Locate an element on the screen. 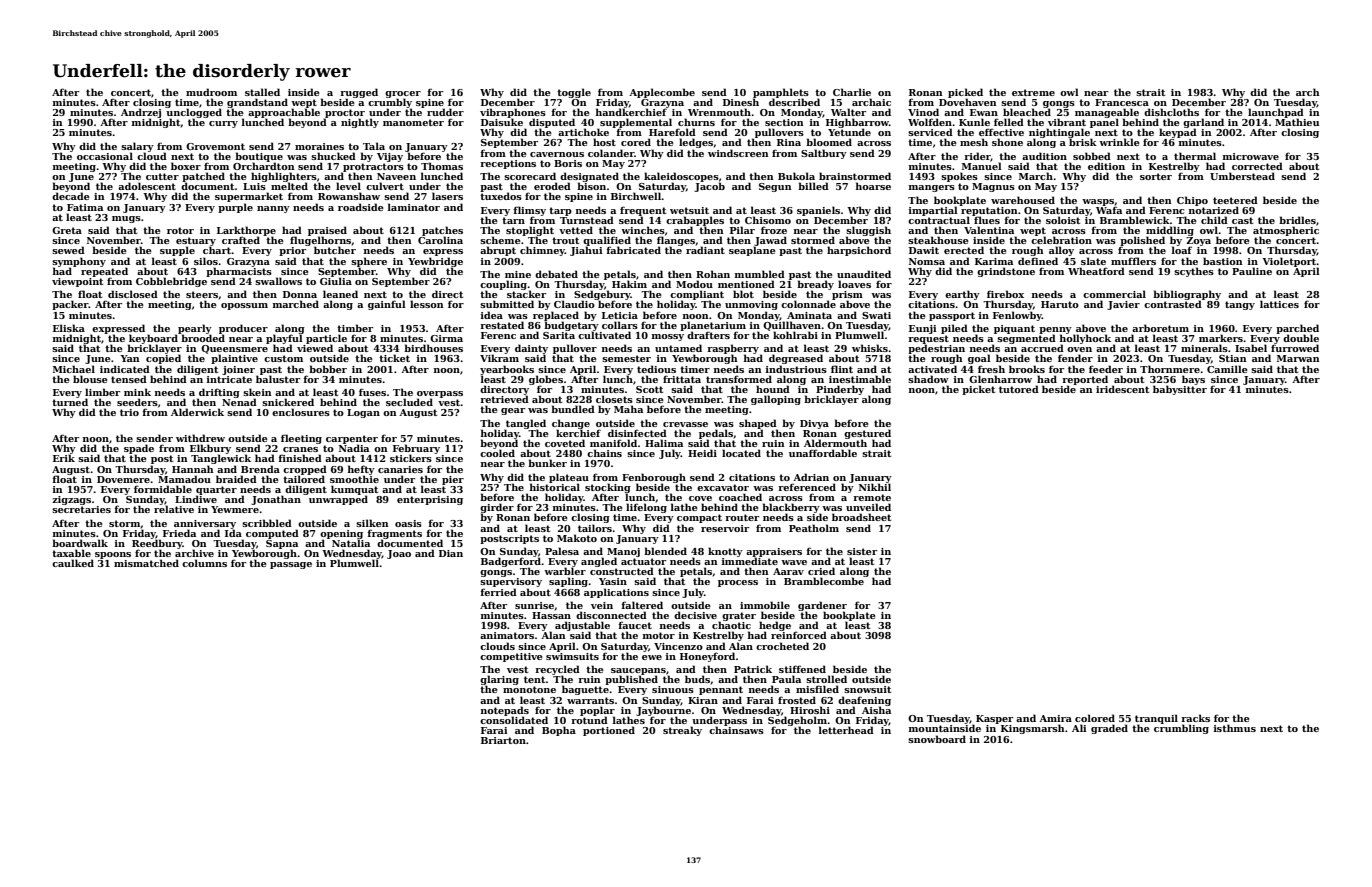  notepads is located at coordinates (505, 711).
